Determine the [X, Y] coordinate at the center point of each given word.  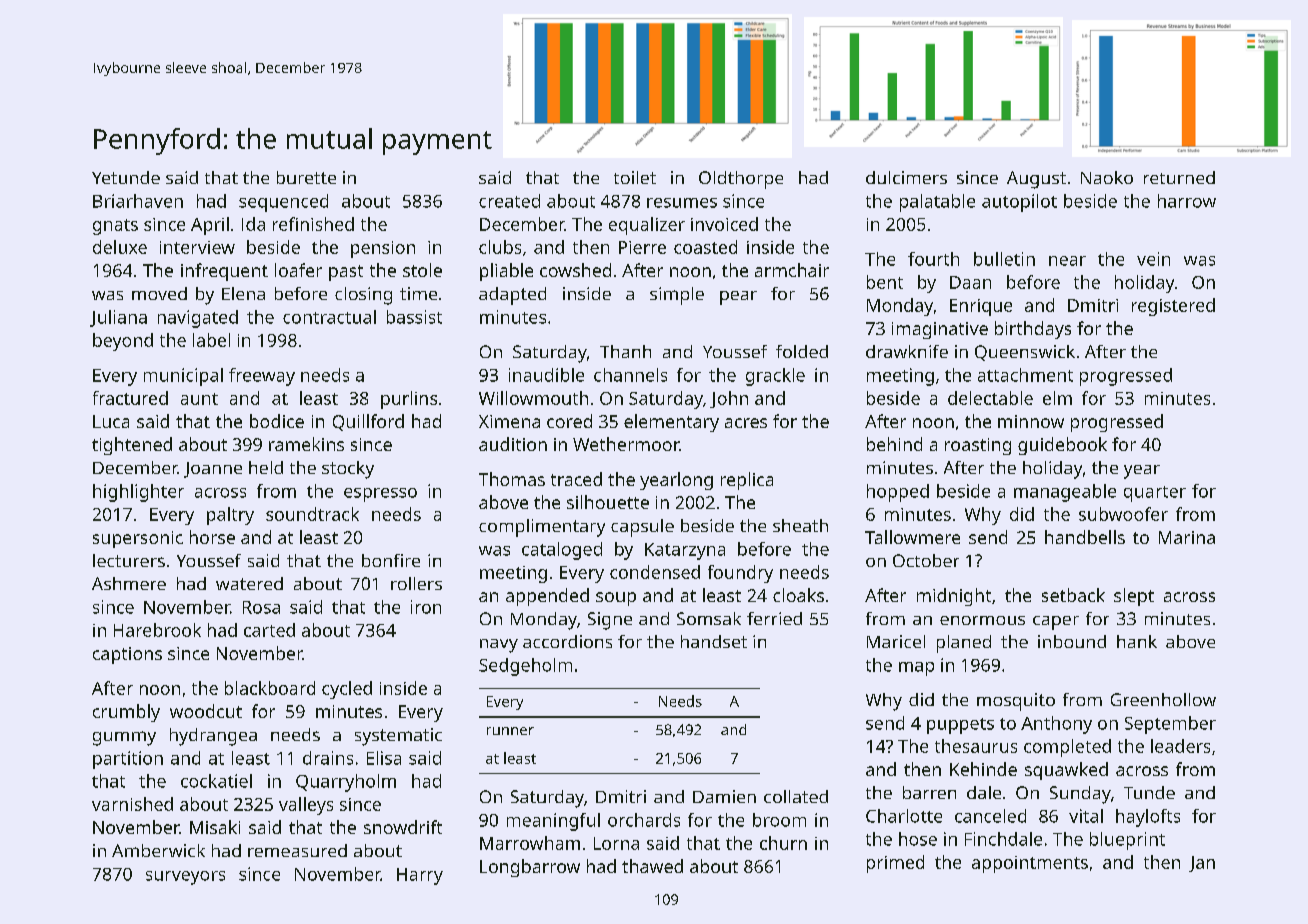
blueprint [1127, 841]
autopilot [1019, 203]
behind [894, 444]
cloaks [798, 595]
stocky [348, 470]
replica [747, 481]
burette [306, 177]
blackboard [270, 688]
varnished [132, 804]
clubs [500, 247]
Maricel [896, 641]
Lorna [616, 843]
